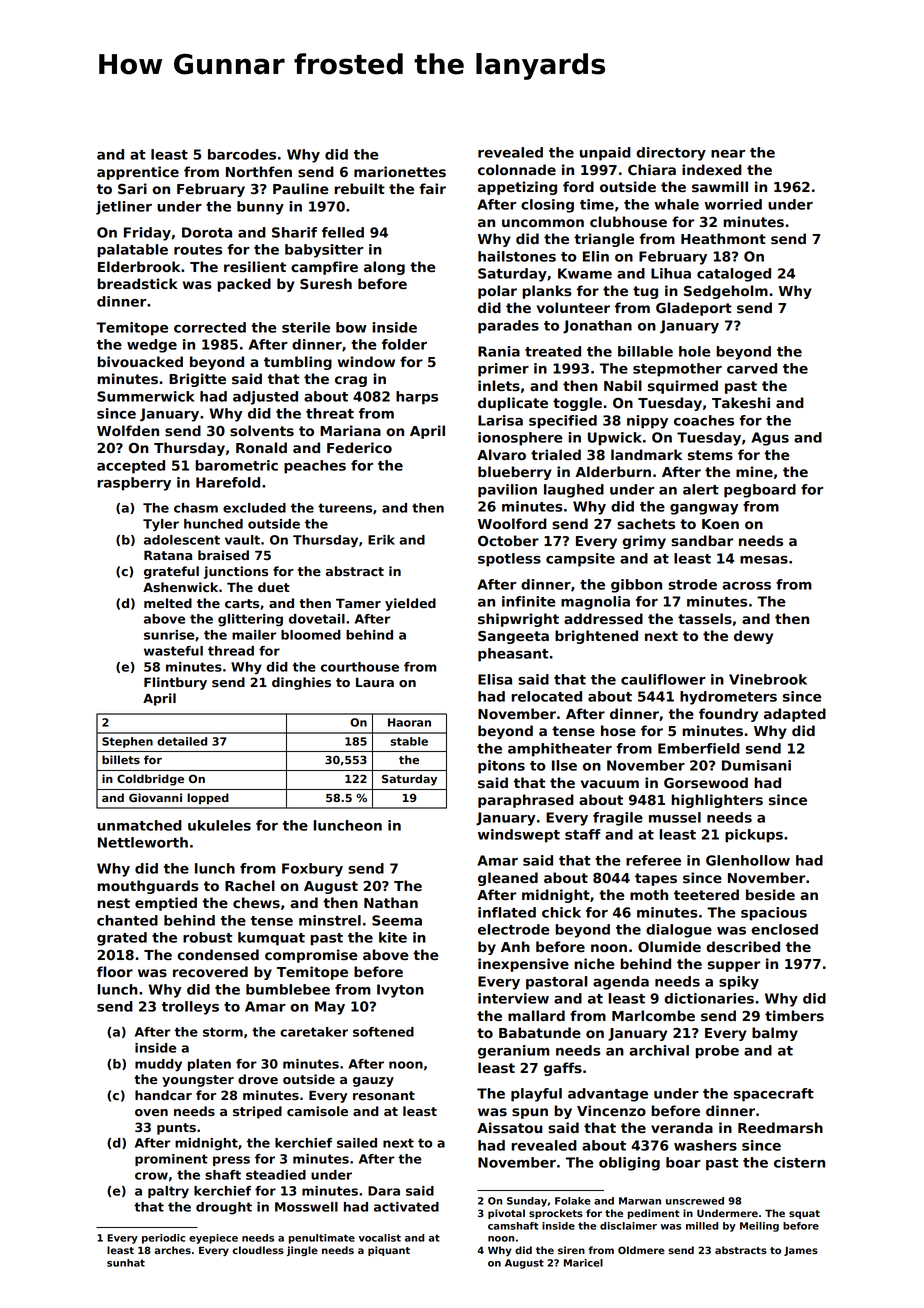 The height and width of the screenshot is (1308, 924). Describe the element at coordinates (400, 171) in the screenshot. I see `marionettes` at that location.
